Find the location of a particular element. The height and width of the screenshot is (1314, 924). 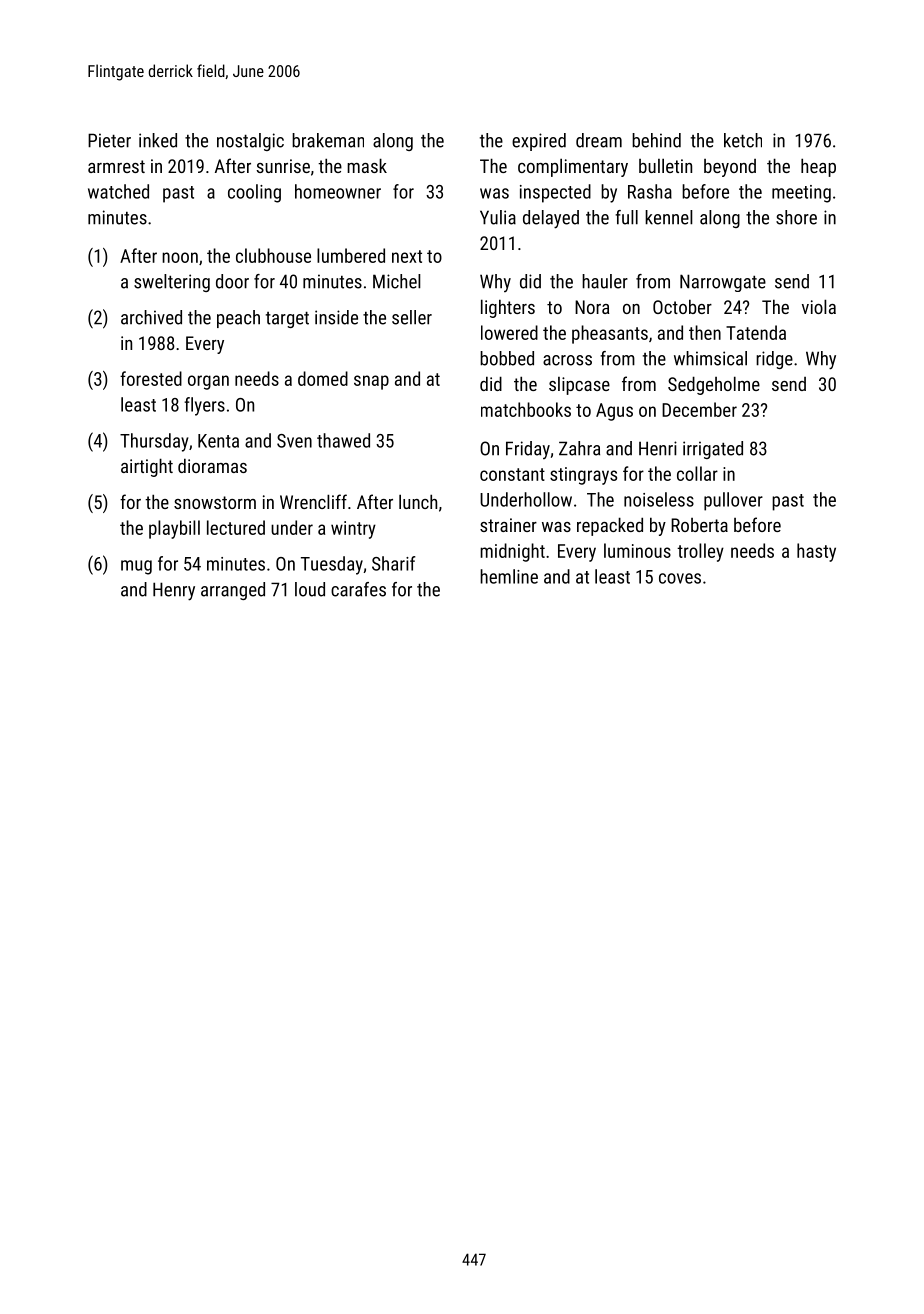

next is located at coordinates (407, 256).
